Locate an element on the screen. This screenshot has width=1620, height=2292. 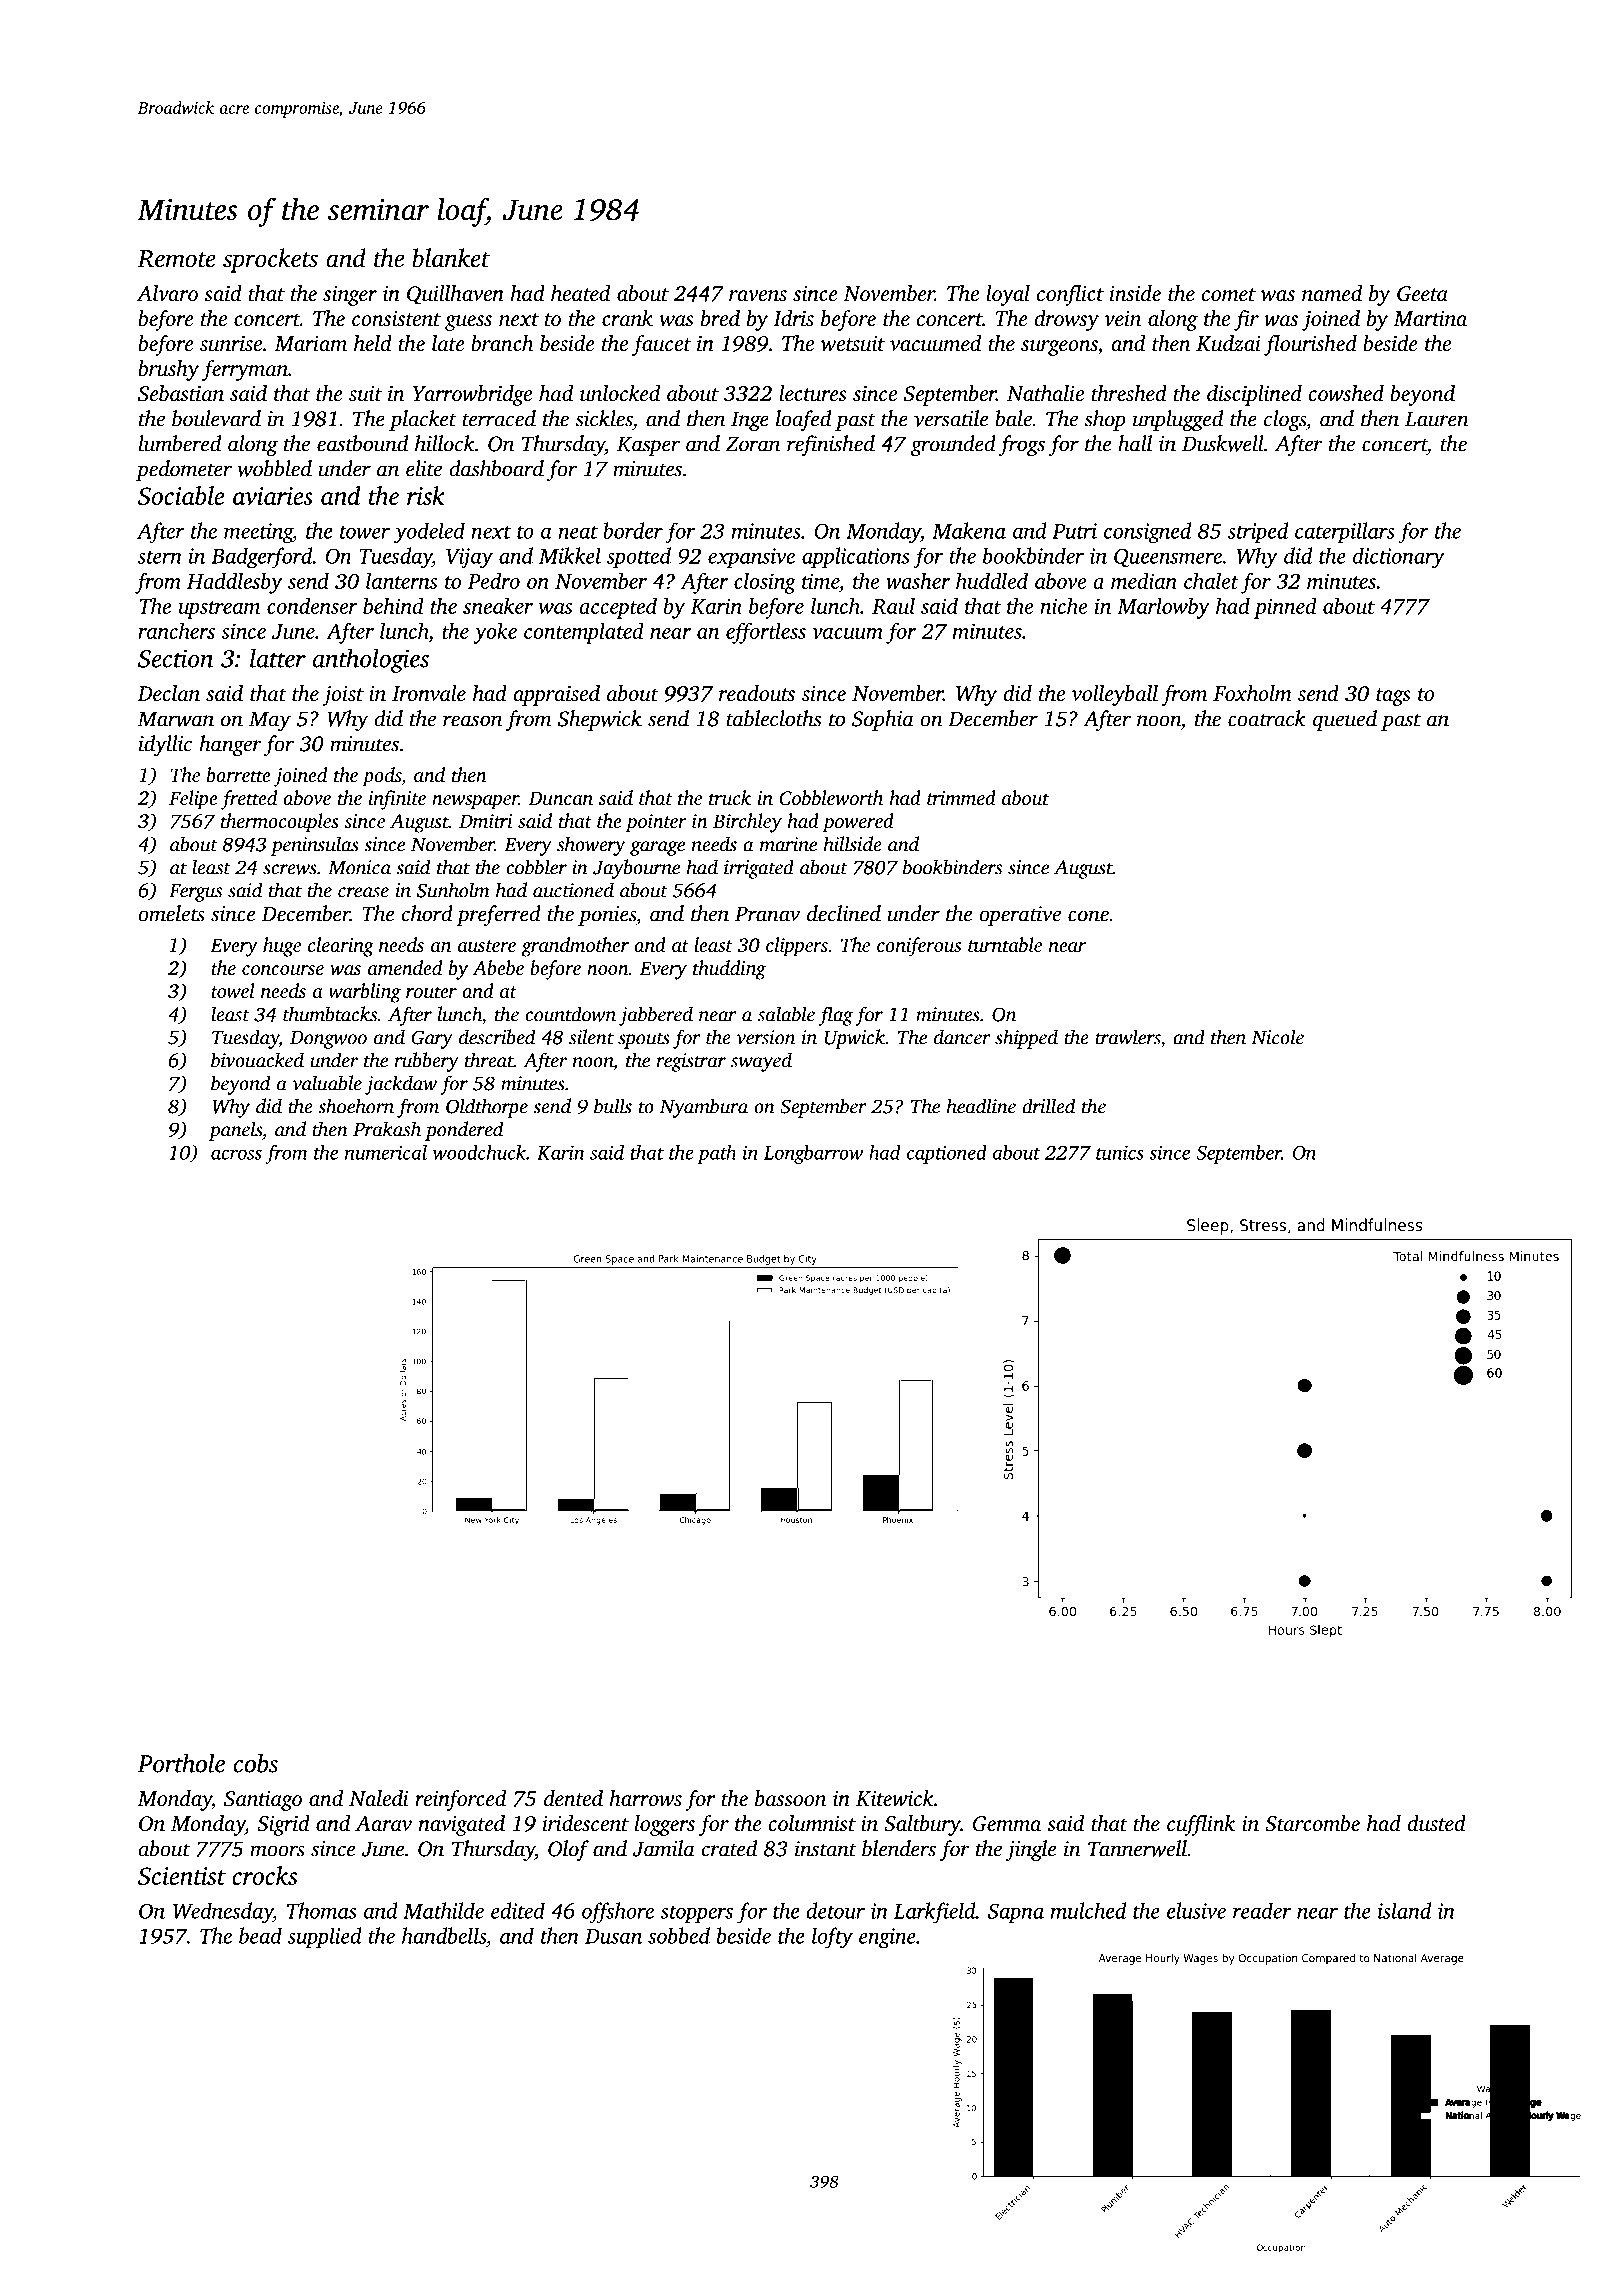
blanket is located at coordinates (451, 258).
